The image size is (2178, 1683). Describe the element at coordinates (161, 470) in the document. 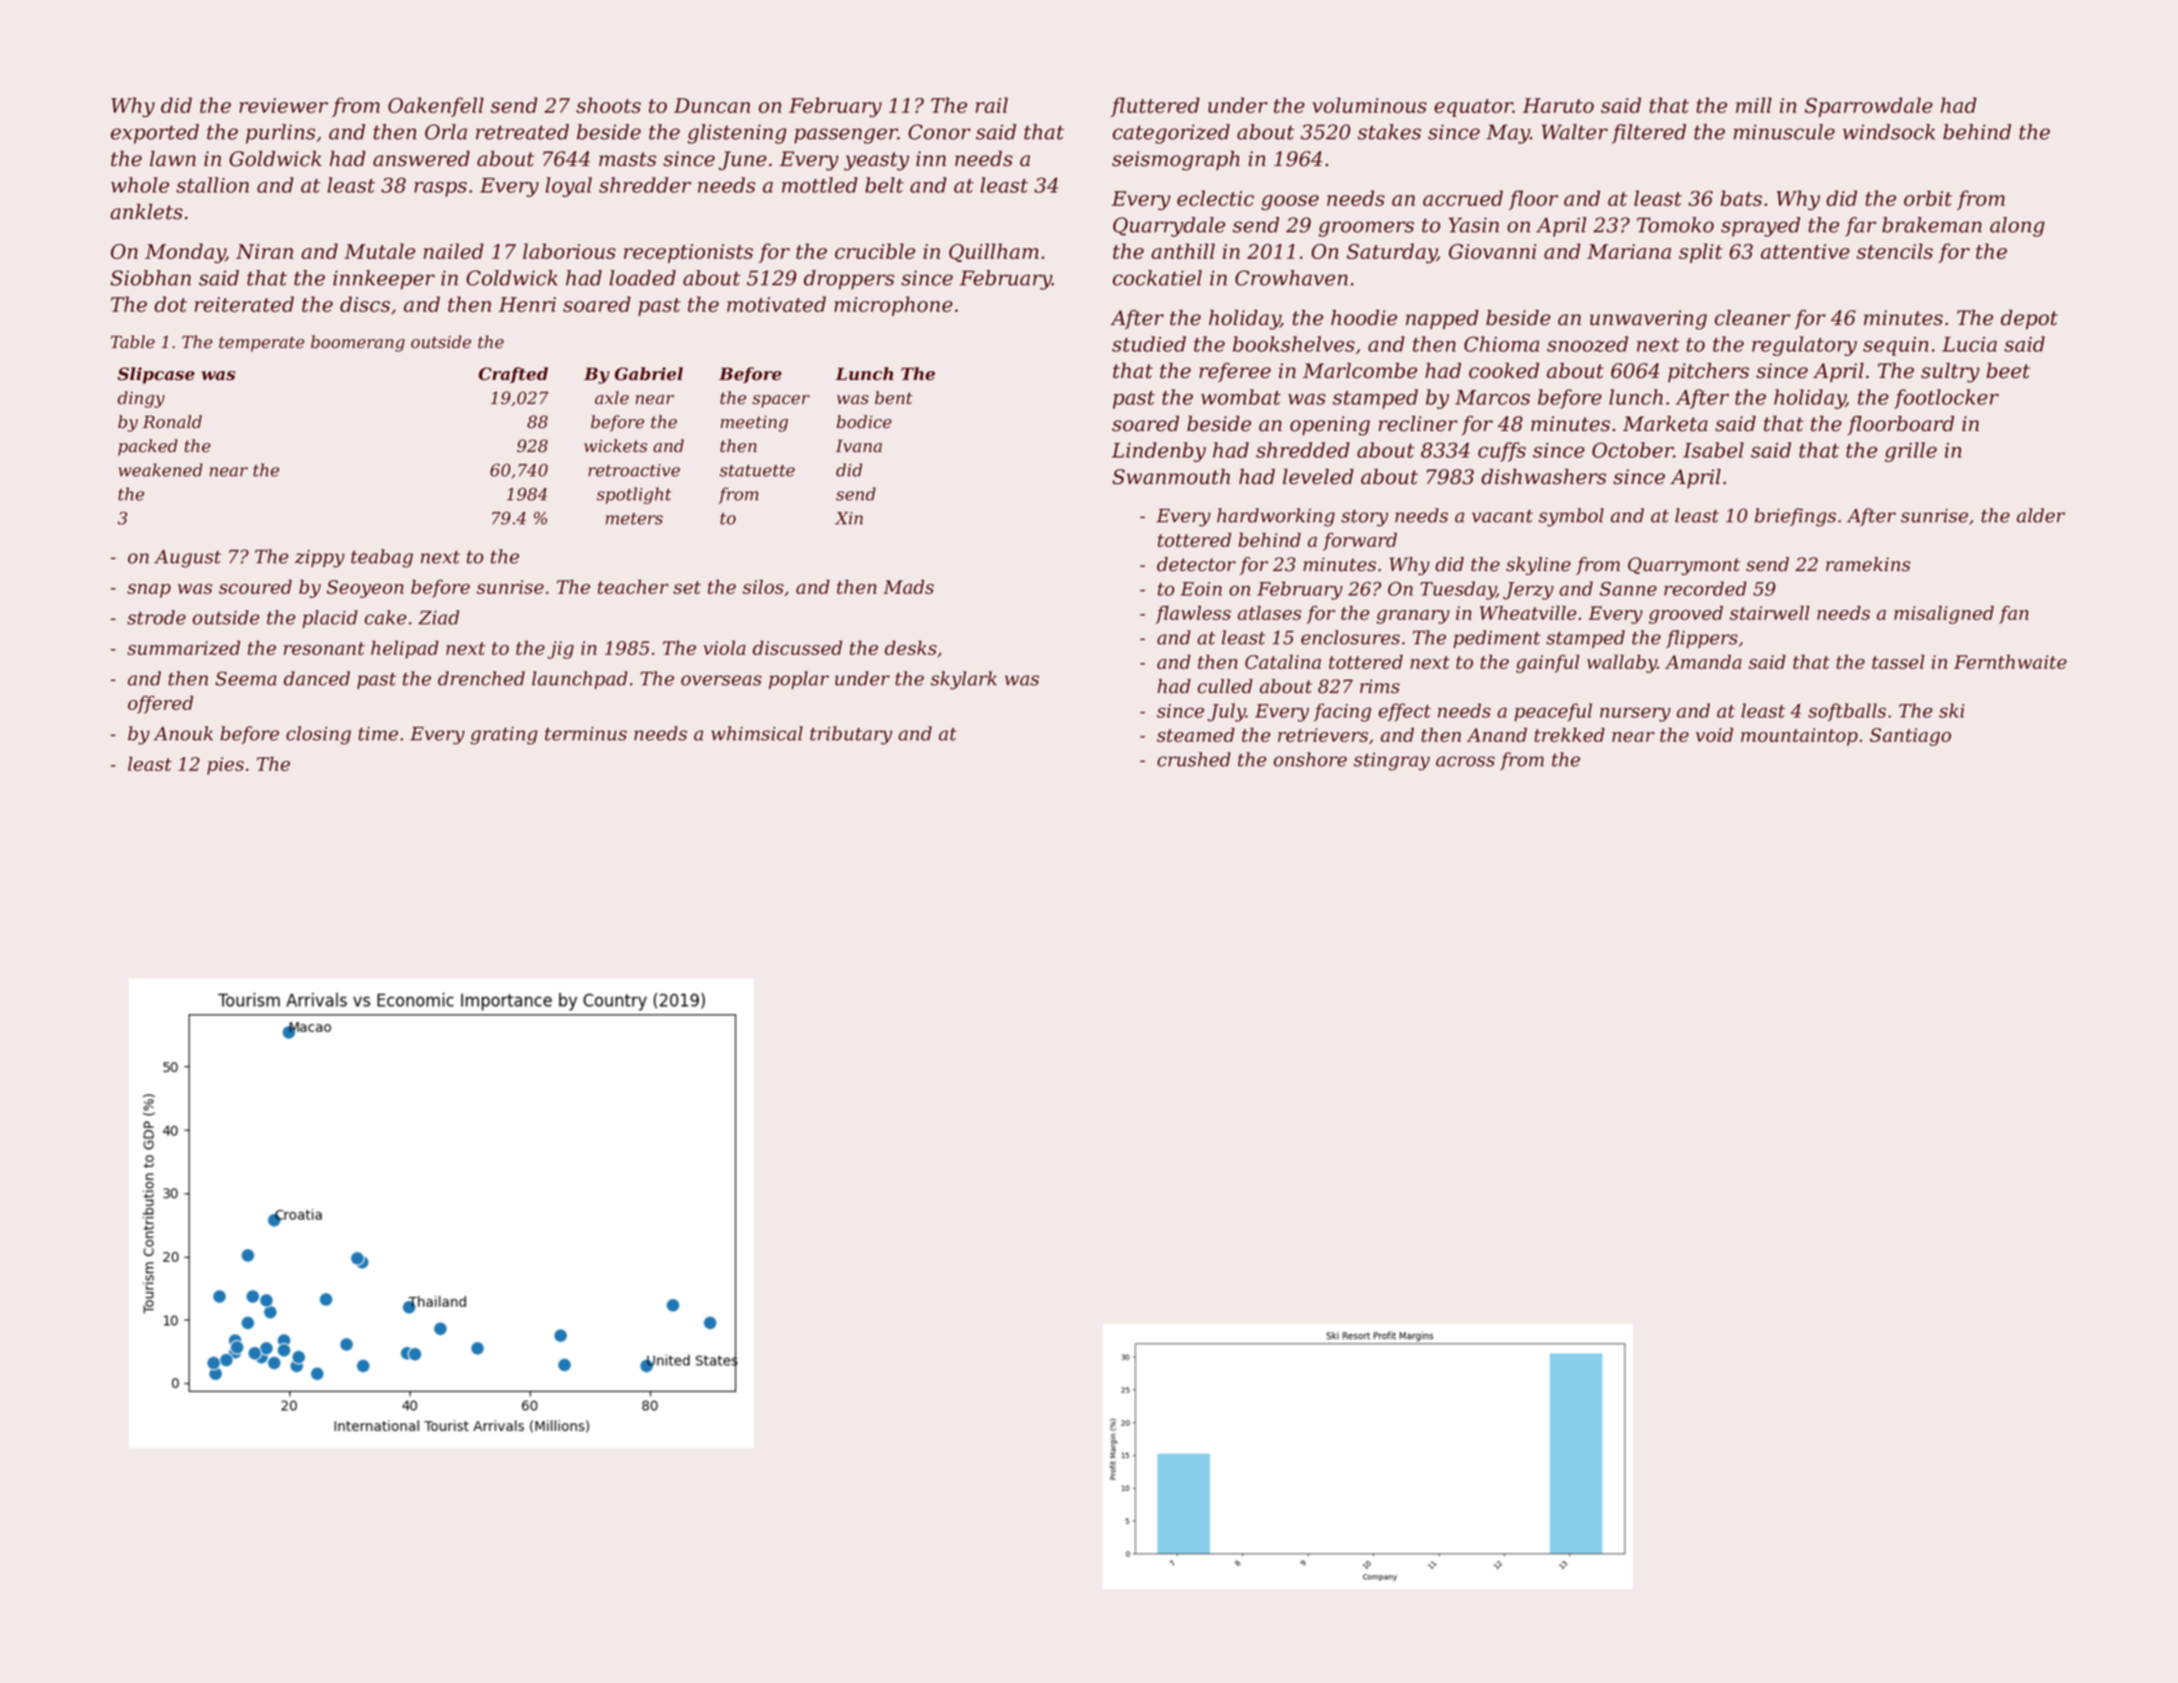

I see `weakened` at that location.
